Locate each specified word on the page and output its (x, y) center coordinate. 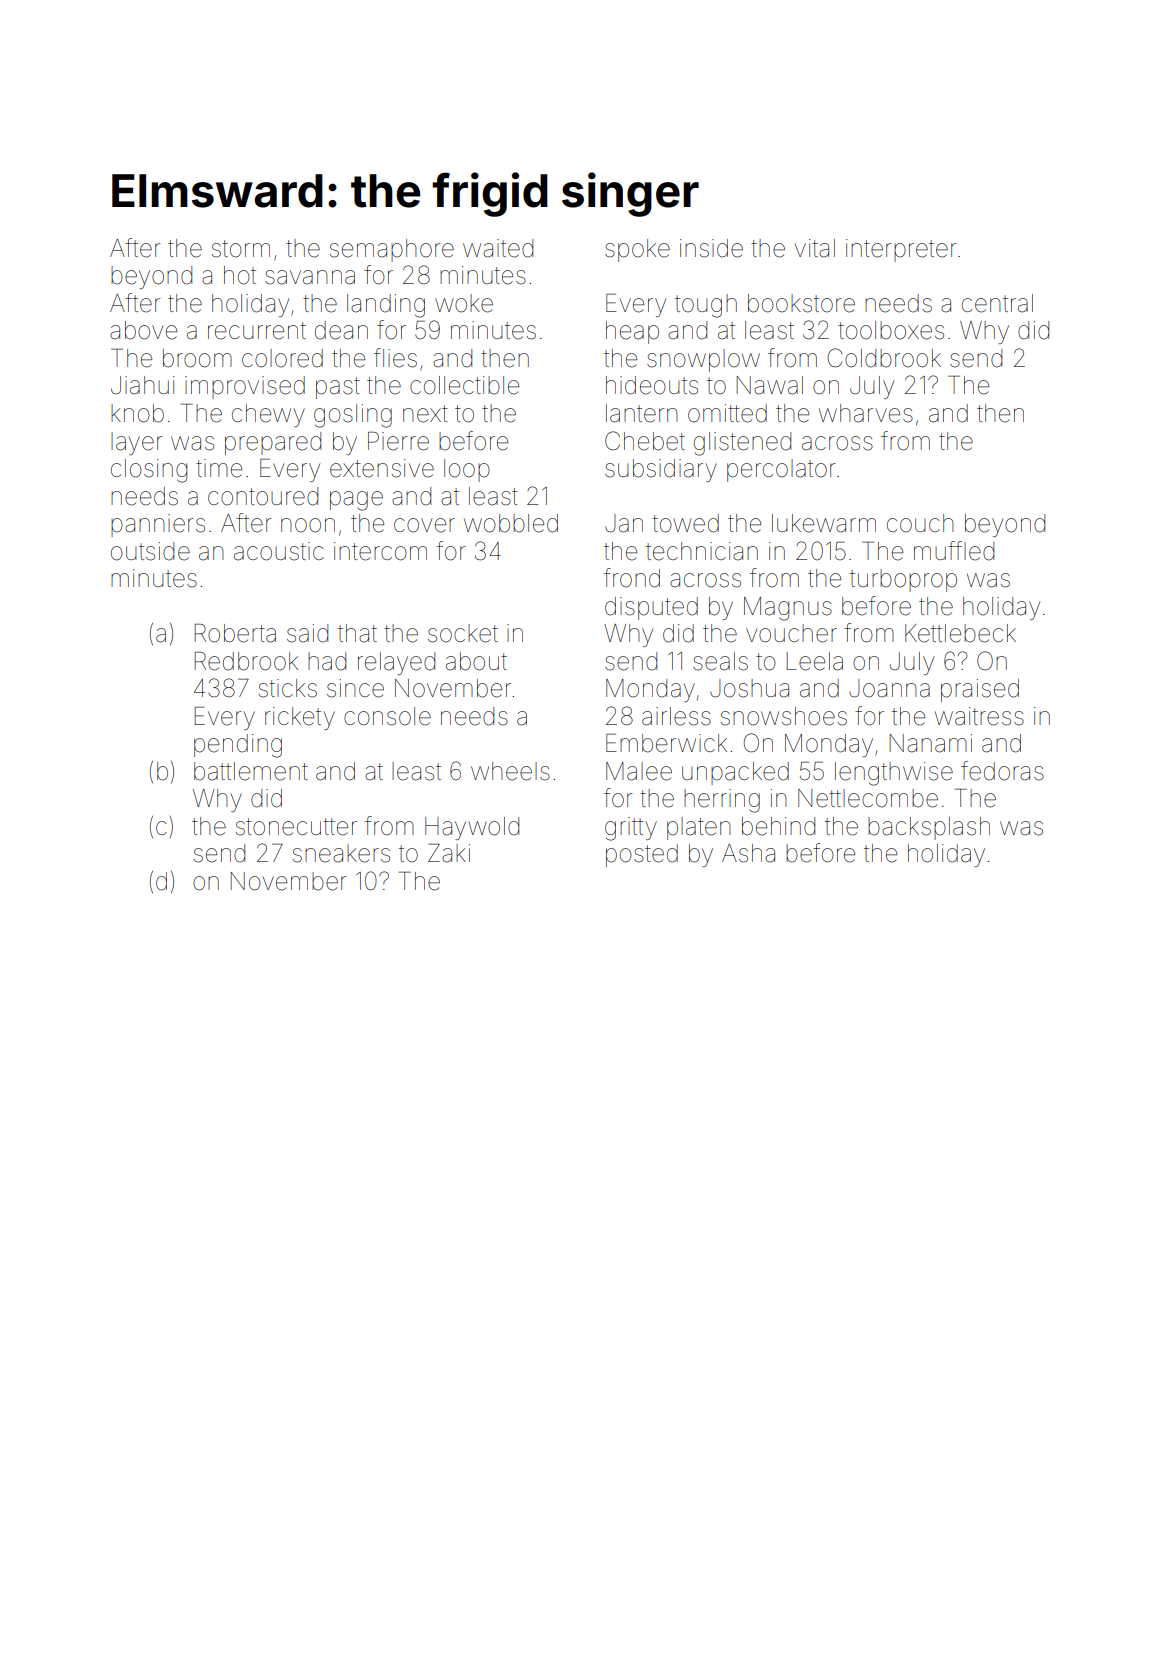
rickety (300, 718)
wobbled (511, 523)
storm (241, 249)
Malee (639, 771)
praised (980, 690)
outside (150, 551)
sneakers (341, 853)
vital (815, 248)
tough (706, 306)
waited (498, 248)
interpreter (901, 250)
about (476, 661)
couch (920, 523)
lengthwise (894, 774)
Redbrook (246, 661)
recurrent (257, 331)
